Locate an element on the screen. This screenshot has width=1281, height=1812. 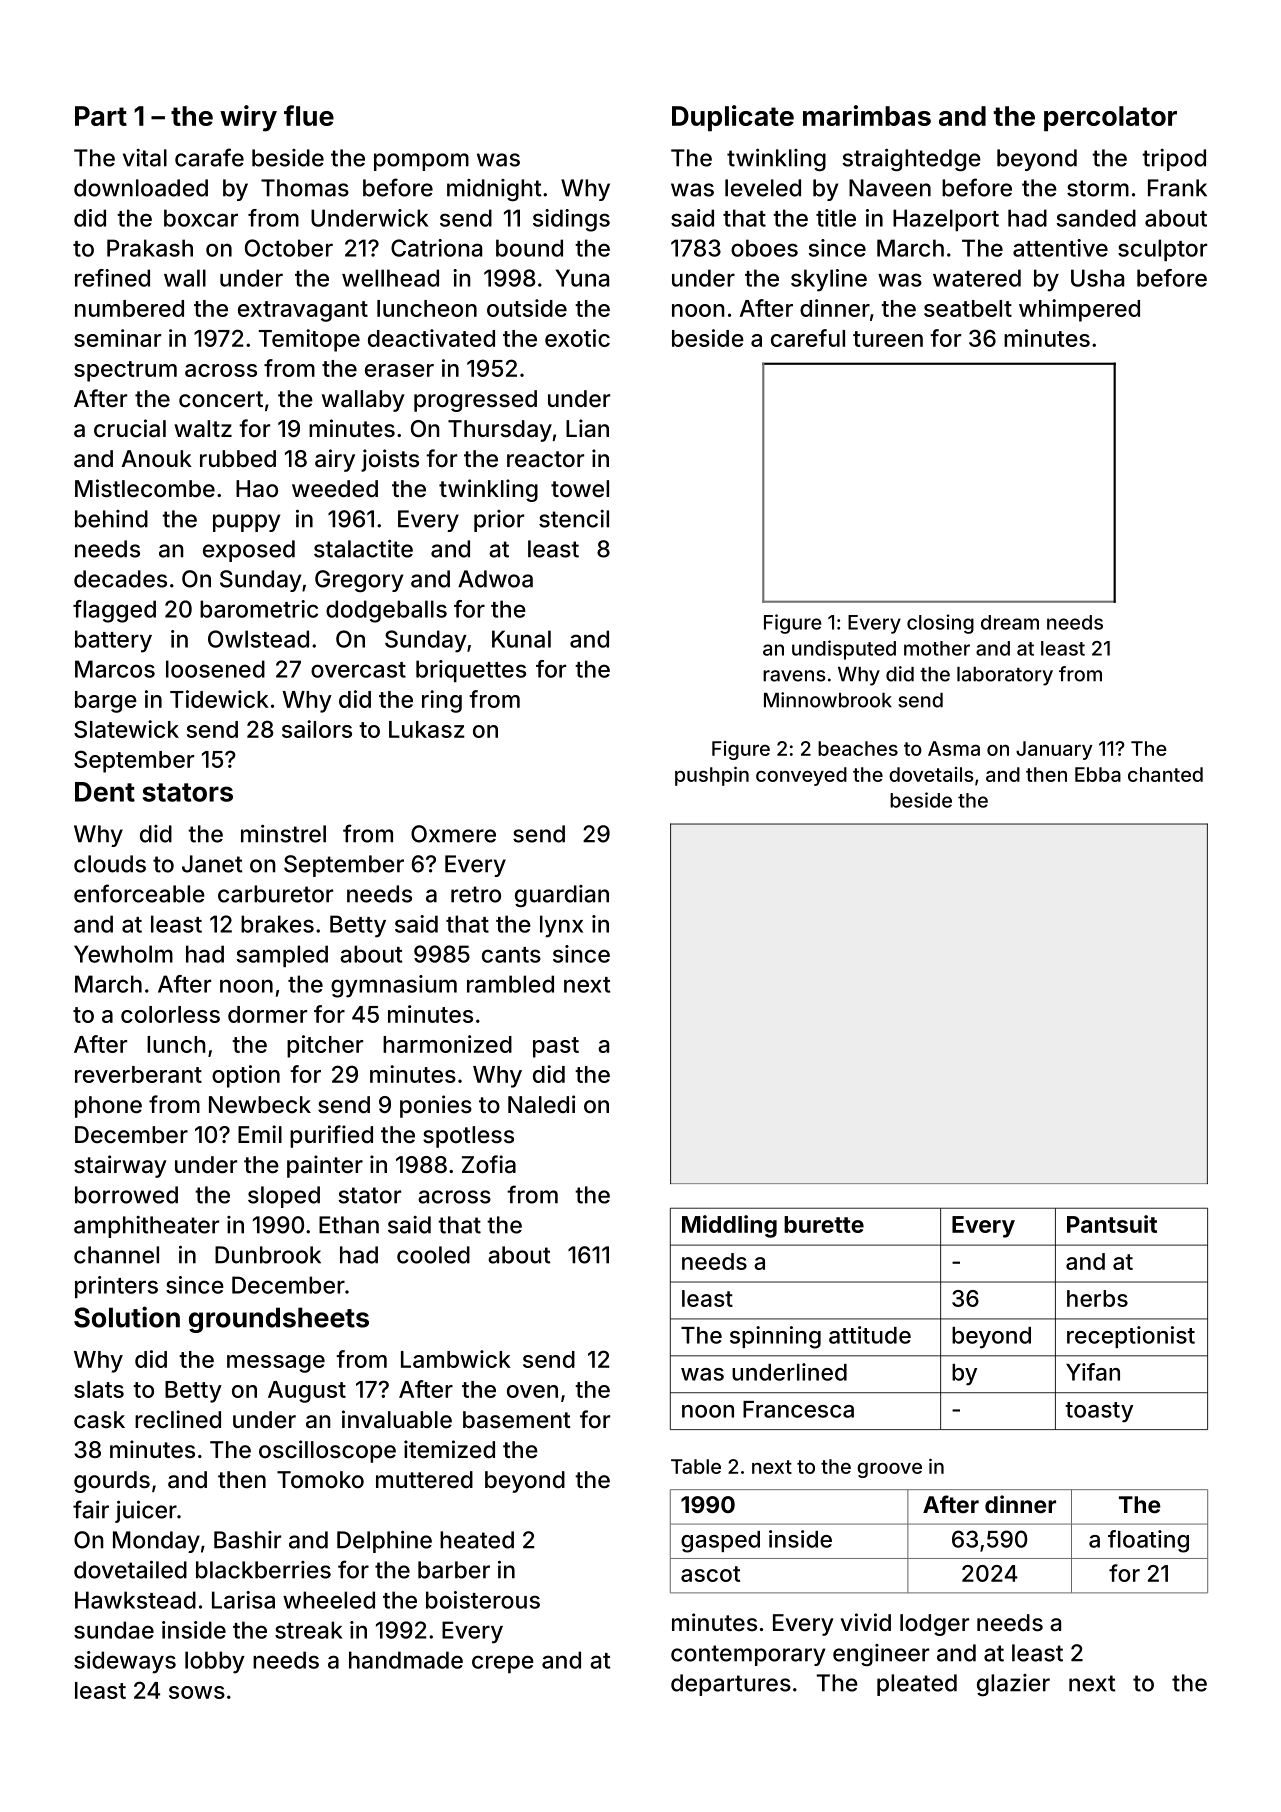
behind is located at coordinates (111, 519).
